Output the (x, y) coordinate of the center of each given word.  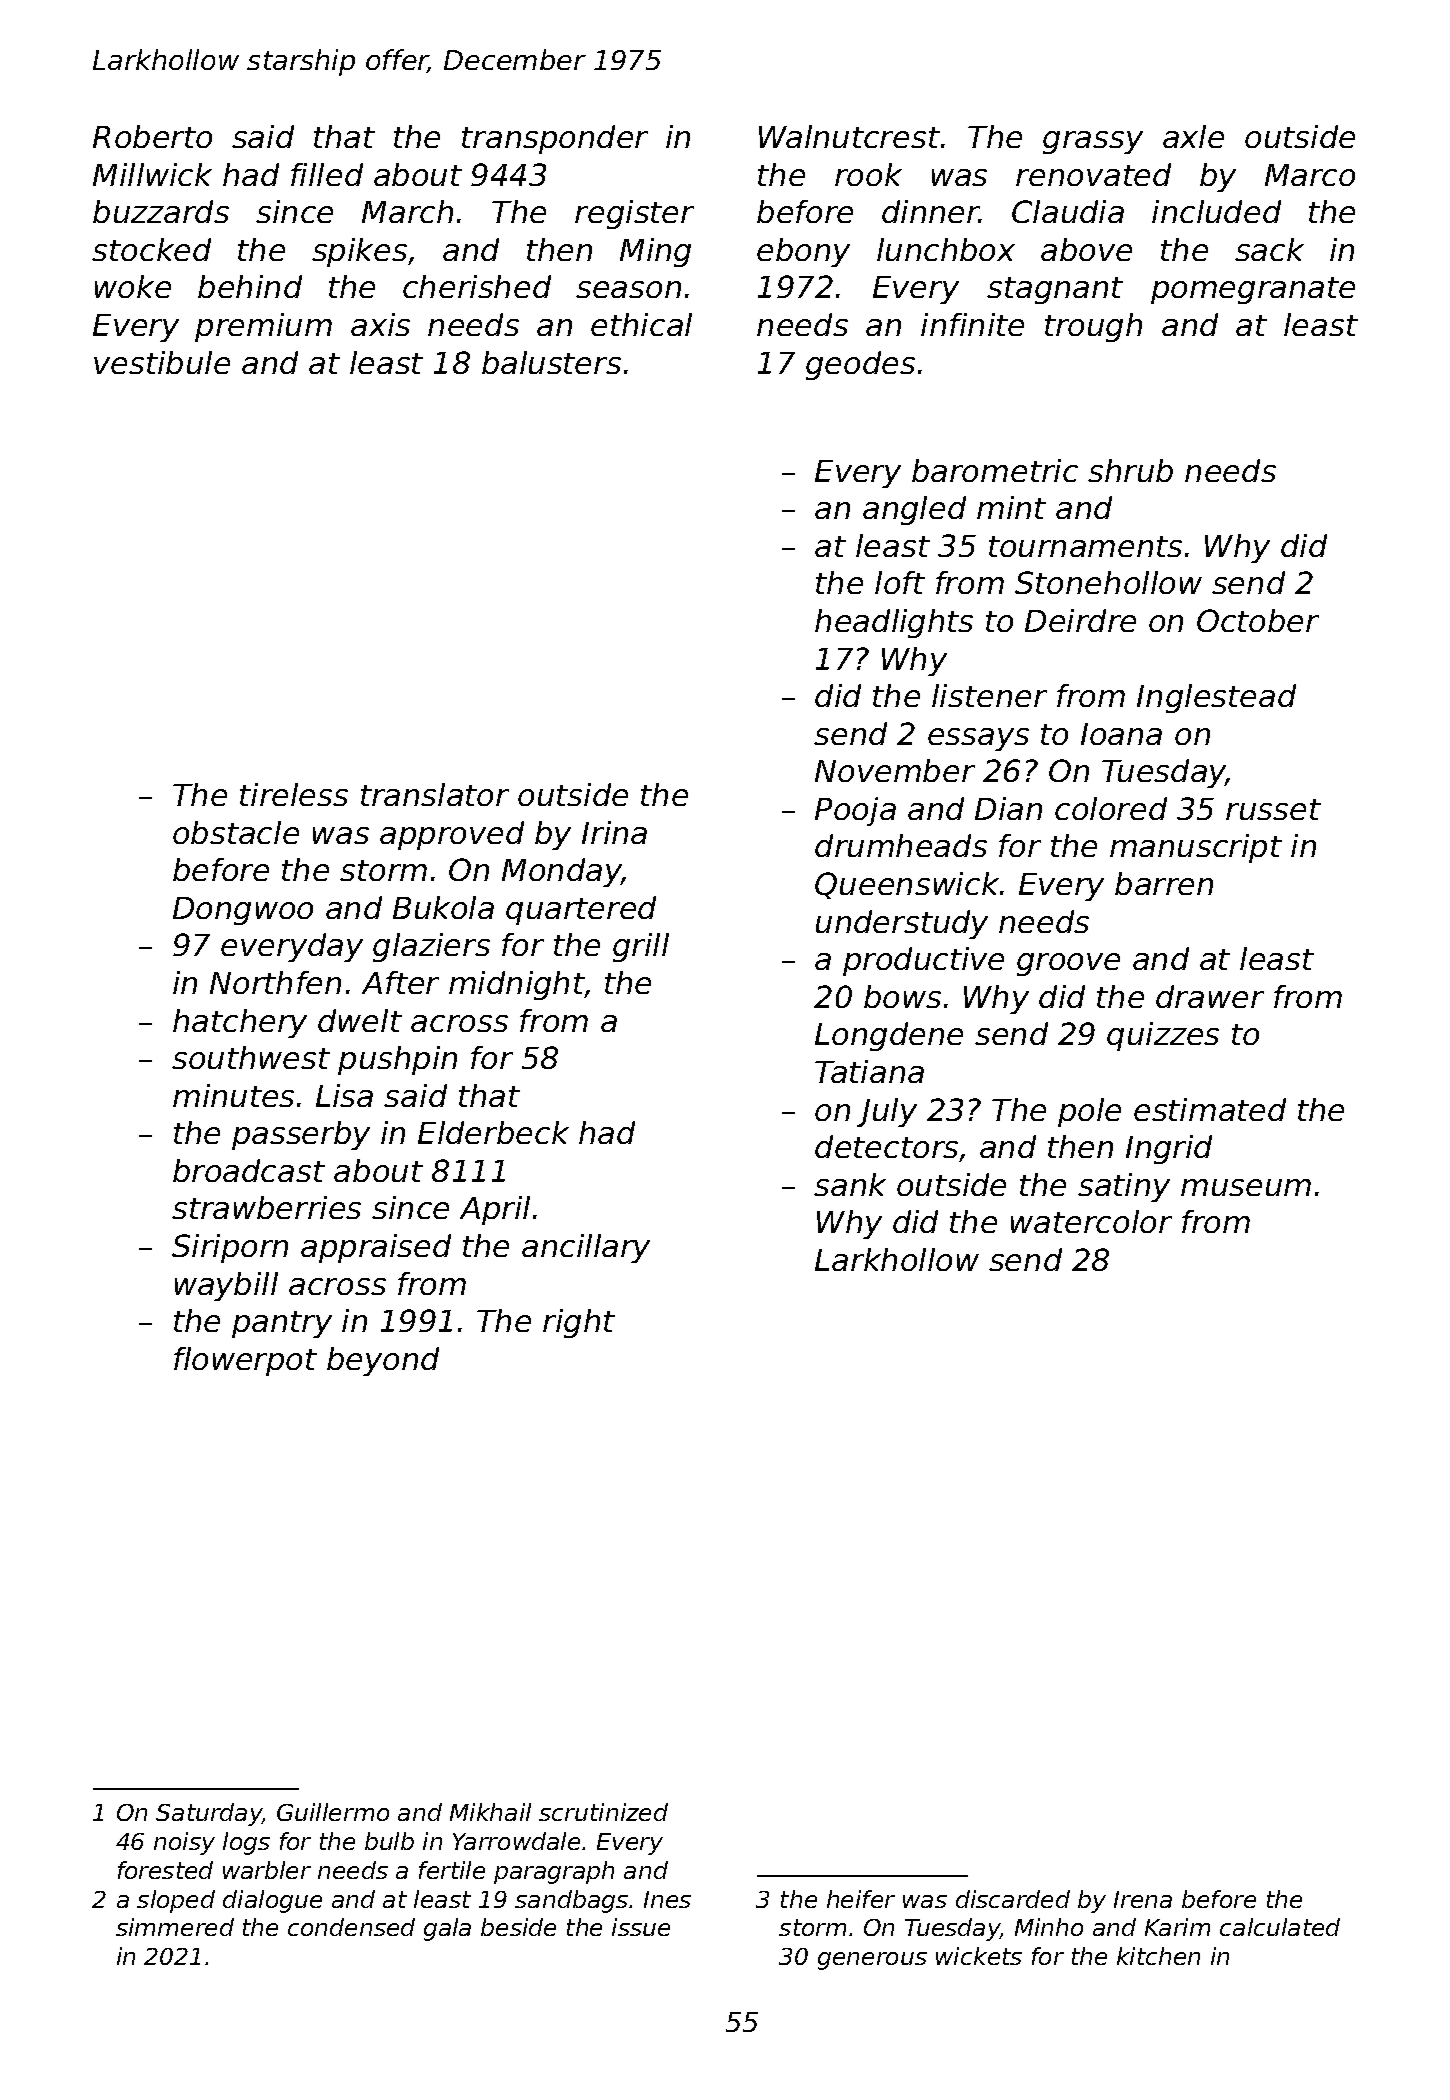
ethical (641, 324)
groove (1068, 964)
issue (641, 1927)
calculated (1280, 1927)
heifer (861, 1899)
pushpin (397, 1060)
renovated (1093, 174)
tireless (294, 794)
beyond (383, 1361)
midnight (517, 985)
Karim (1177, 1927)
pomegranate (1253, 290)
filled (327, 174)
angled (914, 510)
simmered (175, 1927)
